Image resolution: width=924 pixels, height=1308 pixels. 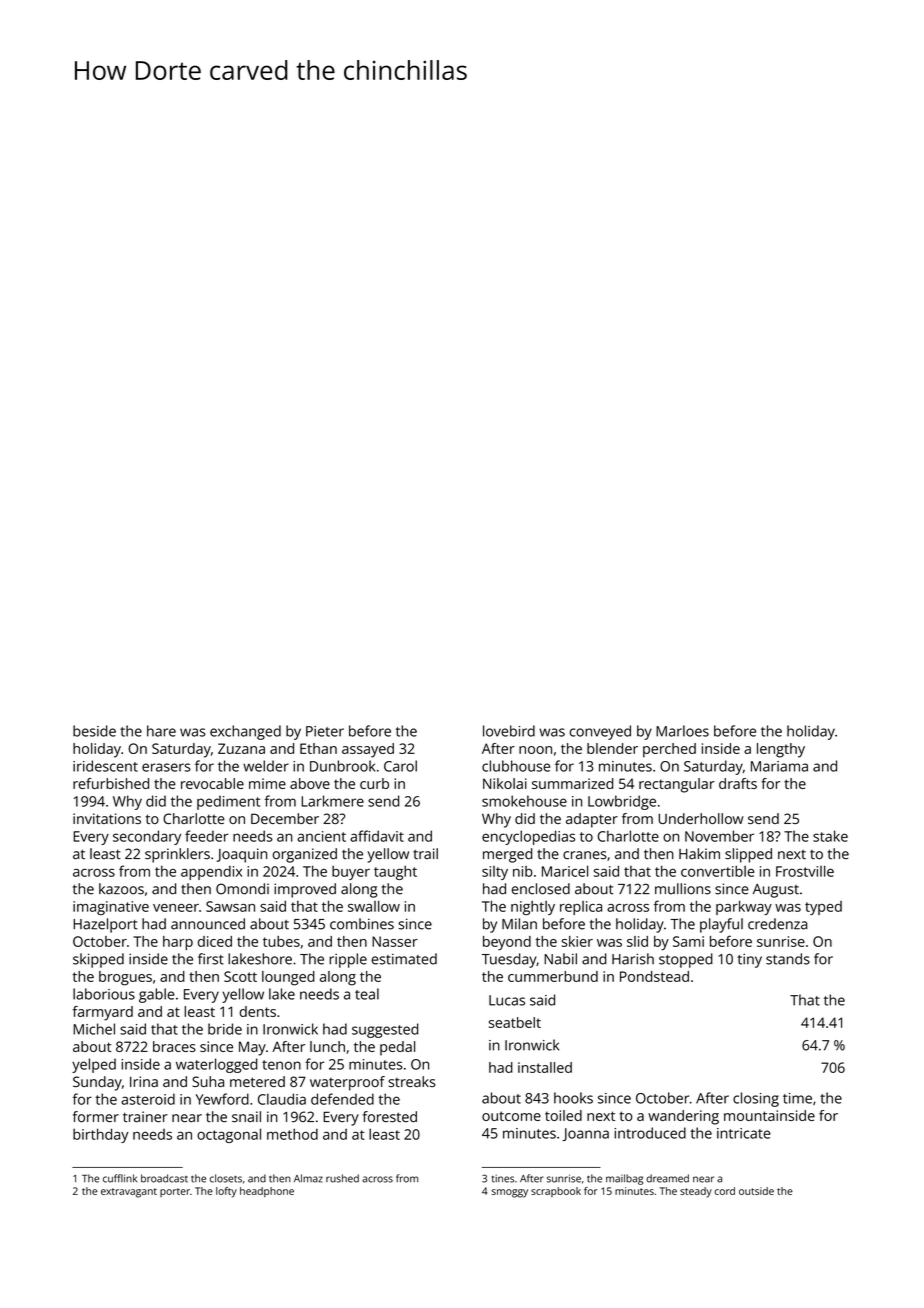 What do you see at coordinates (699, 854) in the screenshot?
I see `Hakim` at bounding box center [699, 854].
